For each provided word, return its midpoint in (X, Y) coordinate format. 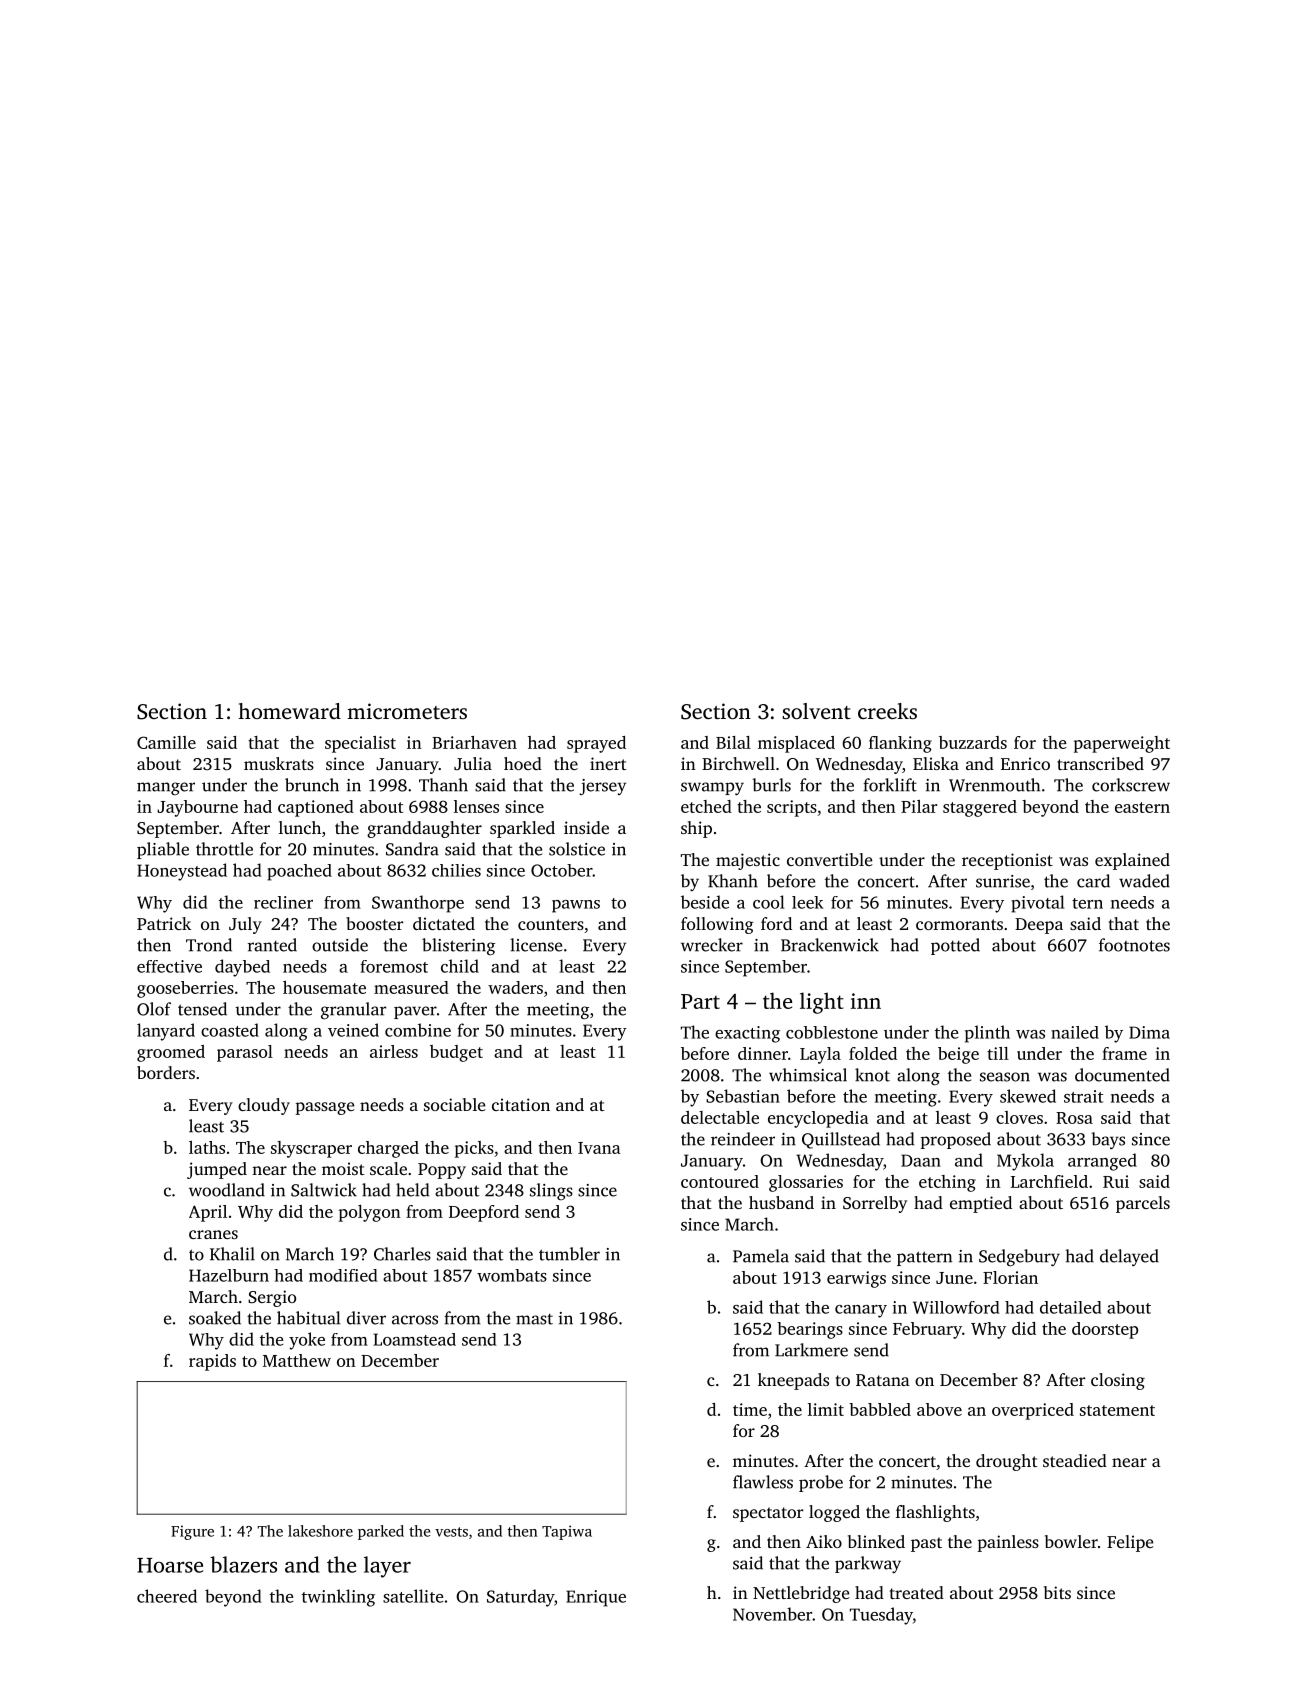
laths (207, 1147)
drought (1007, 1462)
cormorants (959, 924)
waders (515, 987)
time (750, 1409)
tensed (202, 1009)
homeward (289, 711)
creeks (887, 711)
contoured (720, 1181)
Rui (1116, 1181)
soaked (215, 1318)
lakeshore (320, 1531)
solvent (816, 711)
